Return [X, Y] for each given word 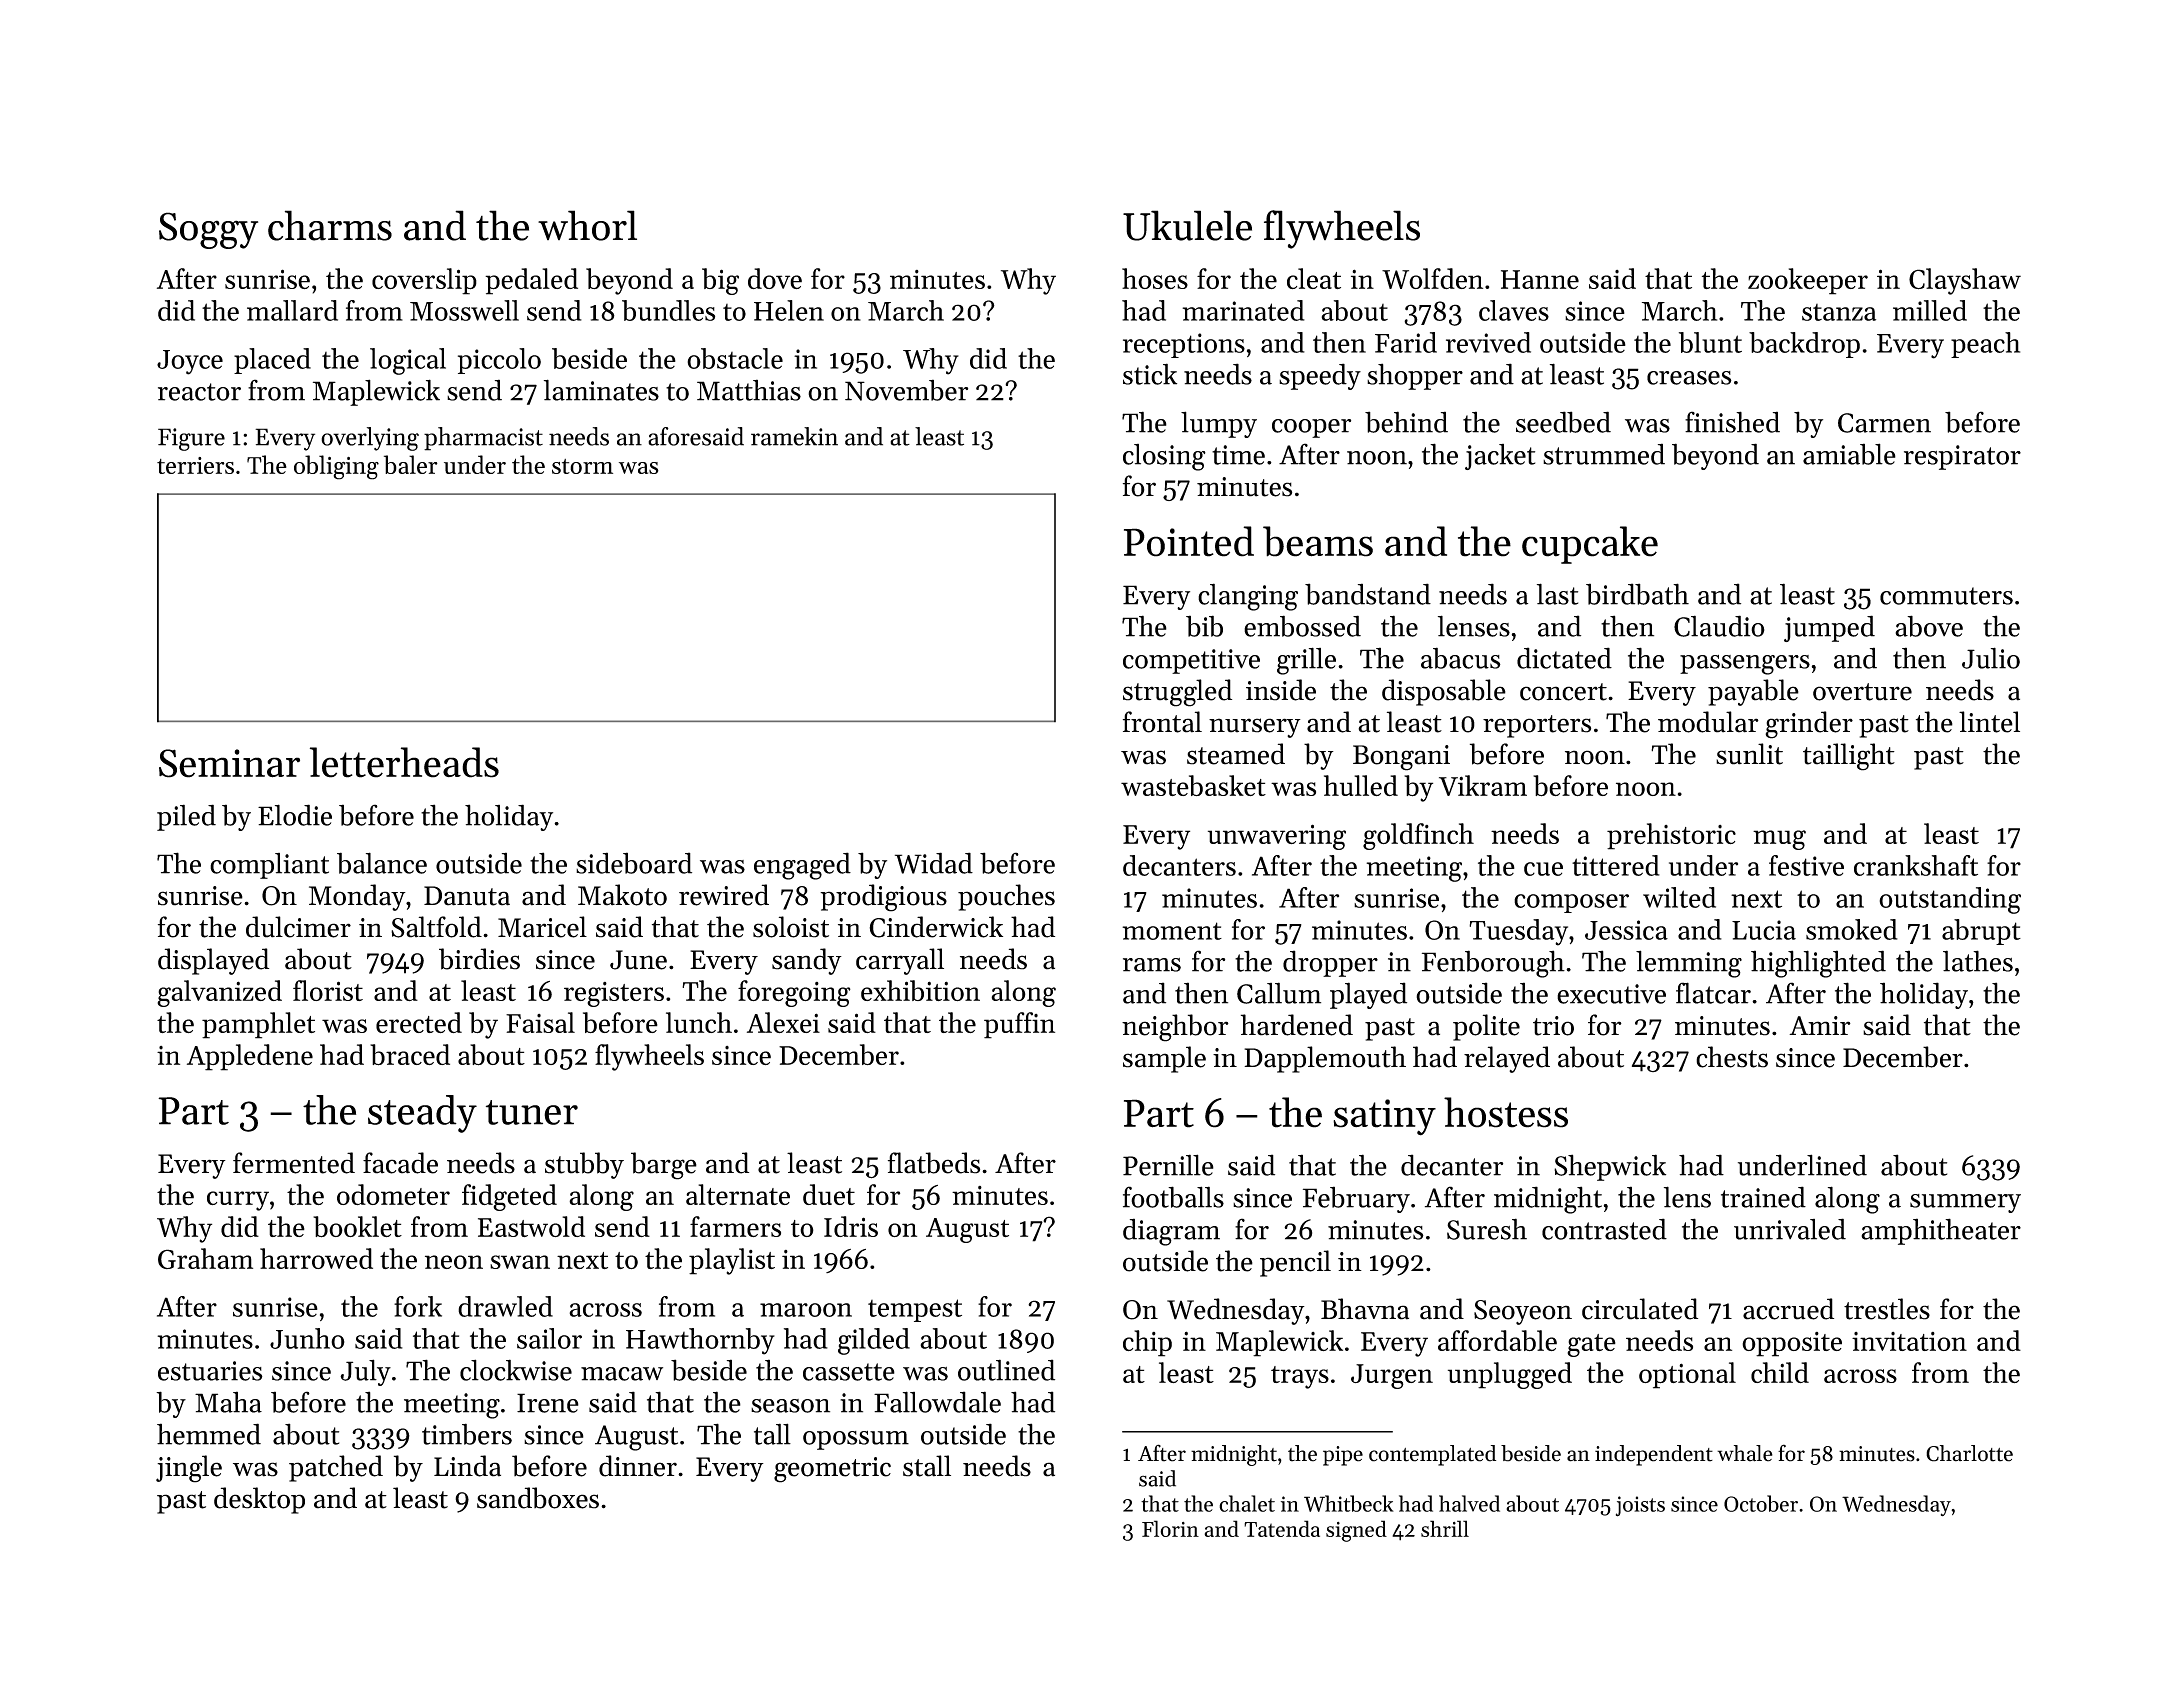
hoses [1155, 278]
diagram [1171, 1232]
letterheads [404, 762]
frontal [1162, 722]
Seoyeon [1523, 1312]
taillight [1849, 757]
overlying [370, 439]
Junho [307, 1338]
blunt [1710, 342]
